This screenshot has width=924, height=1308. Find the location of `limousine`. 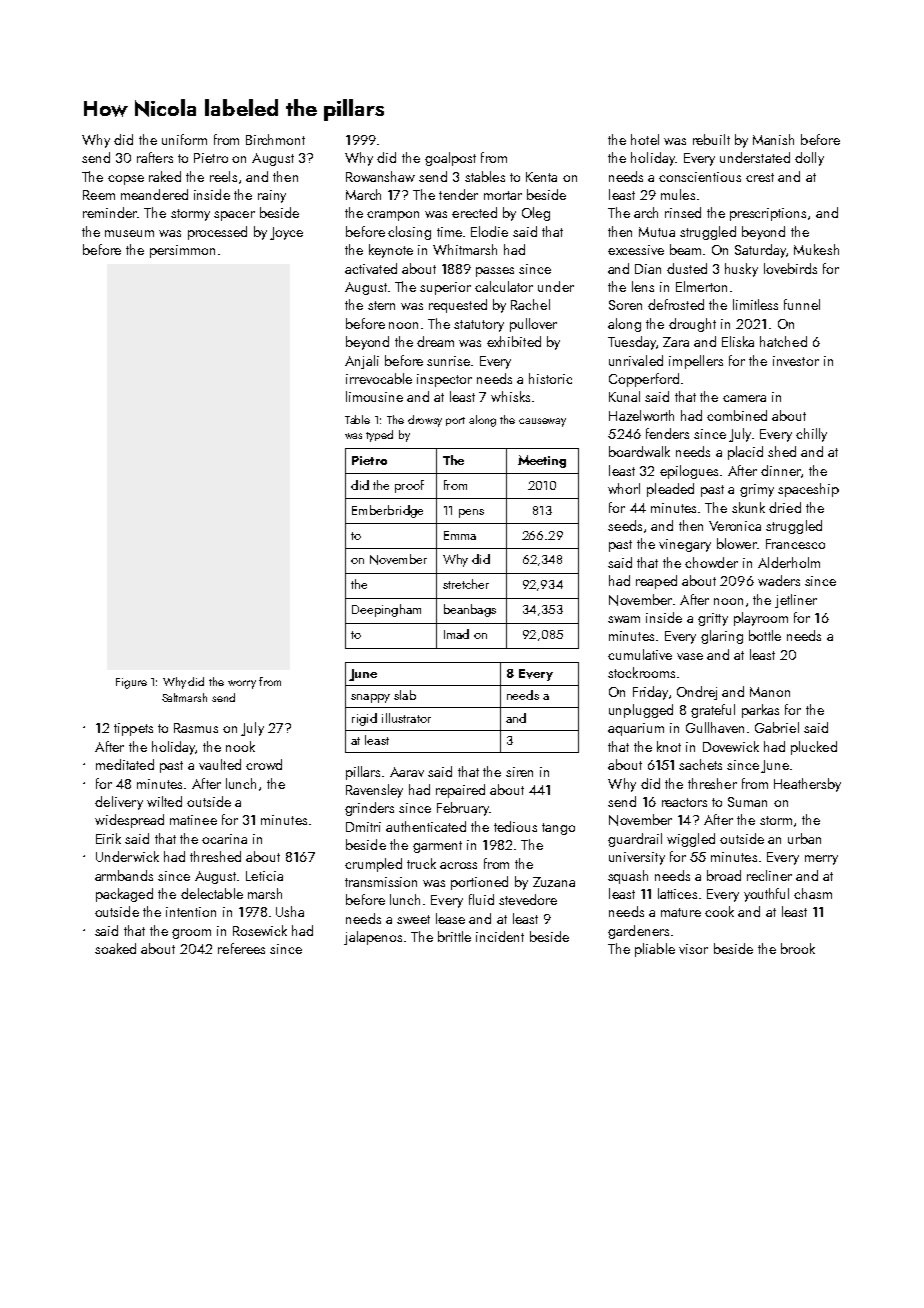

limousine is located at coordinates (374, 396).
